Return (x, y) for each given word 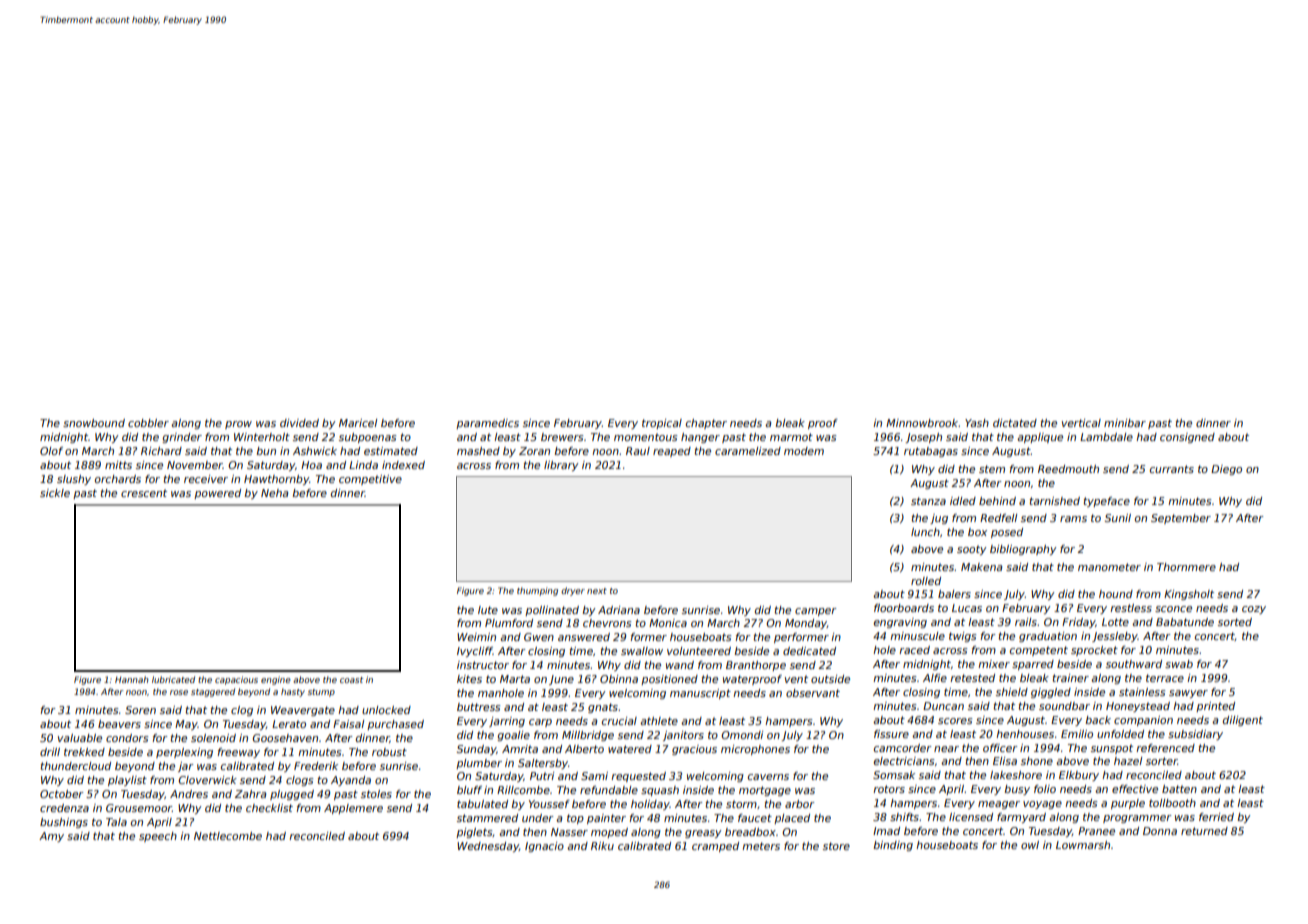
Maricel (358, 423)
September (1181, 519)
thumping (537, 591)
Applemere (353, 809)
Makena (981, 567)
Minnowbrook (922, 423)
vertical (1081, 423)
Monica (668, 623)
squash (660, 791)
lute (488, 610)
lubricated (173, 679)
